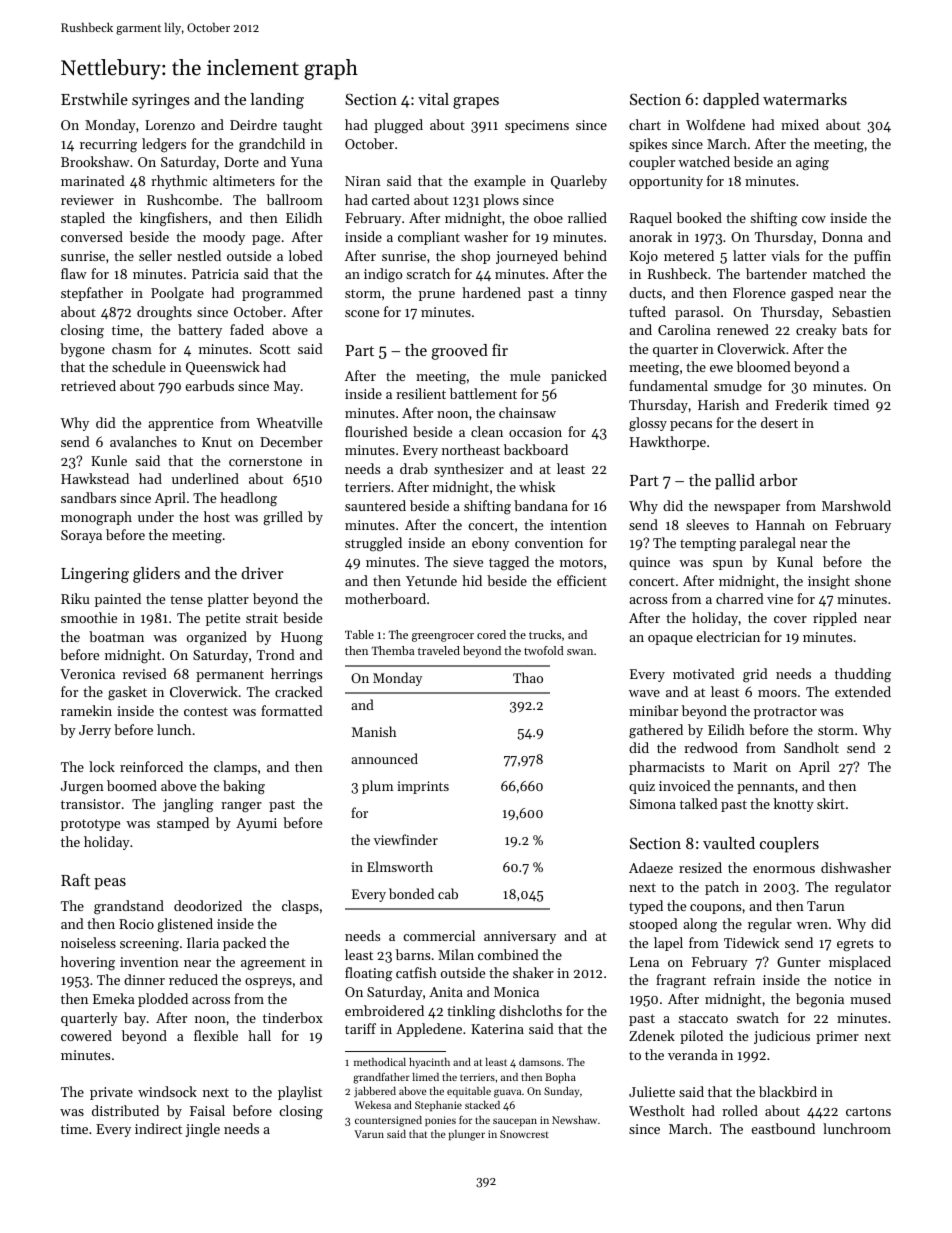 The image size is (952, 1233). What do you see at coordinates (95, 161) in the page?
I see `Brookshaw` at bounding box center [95, 161].
